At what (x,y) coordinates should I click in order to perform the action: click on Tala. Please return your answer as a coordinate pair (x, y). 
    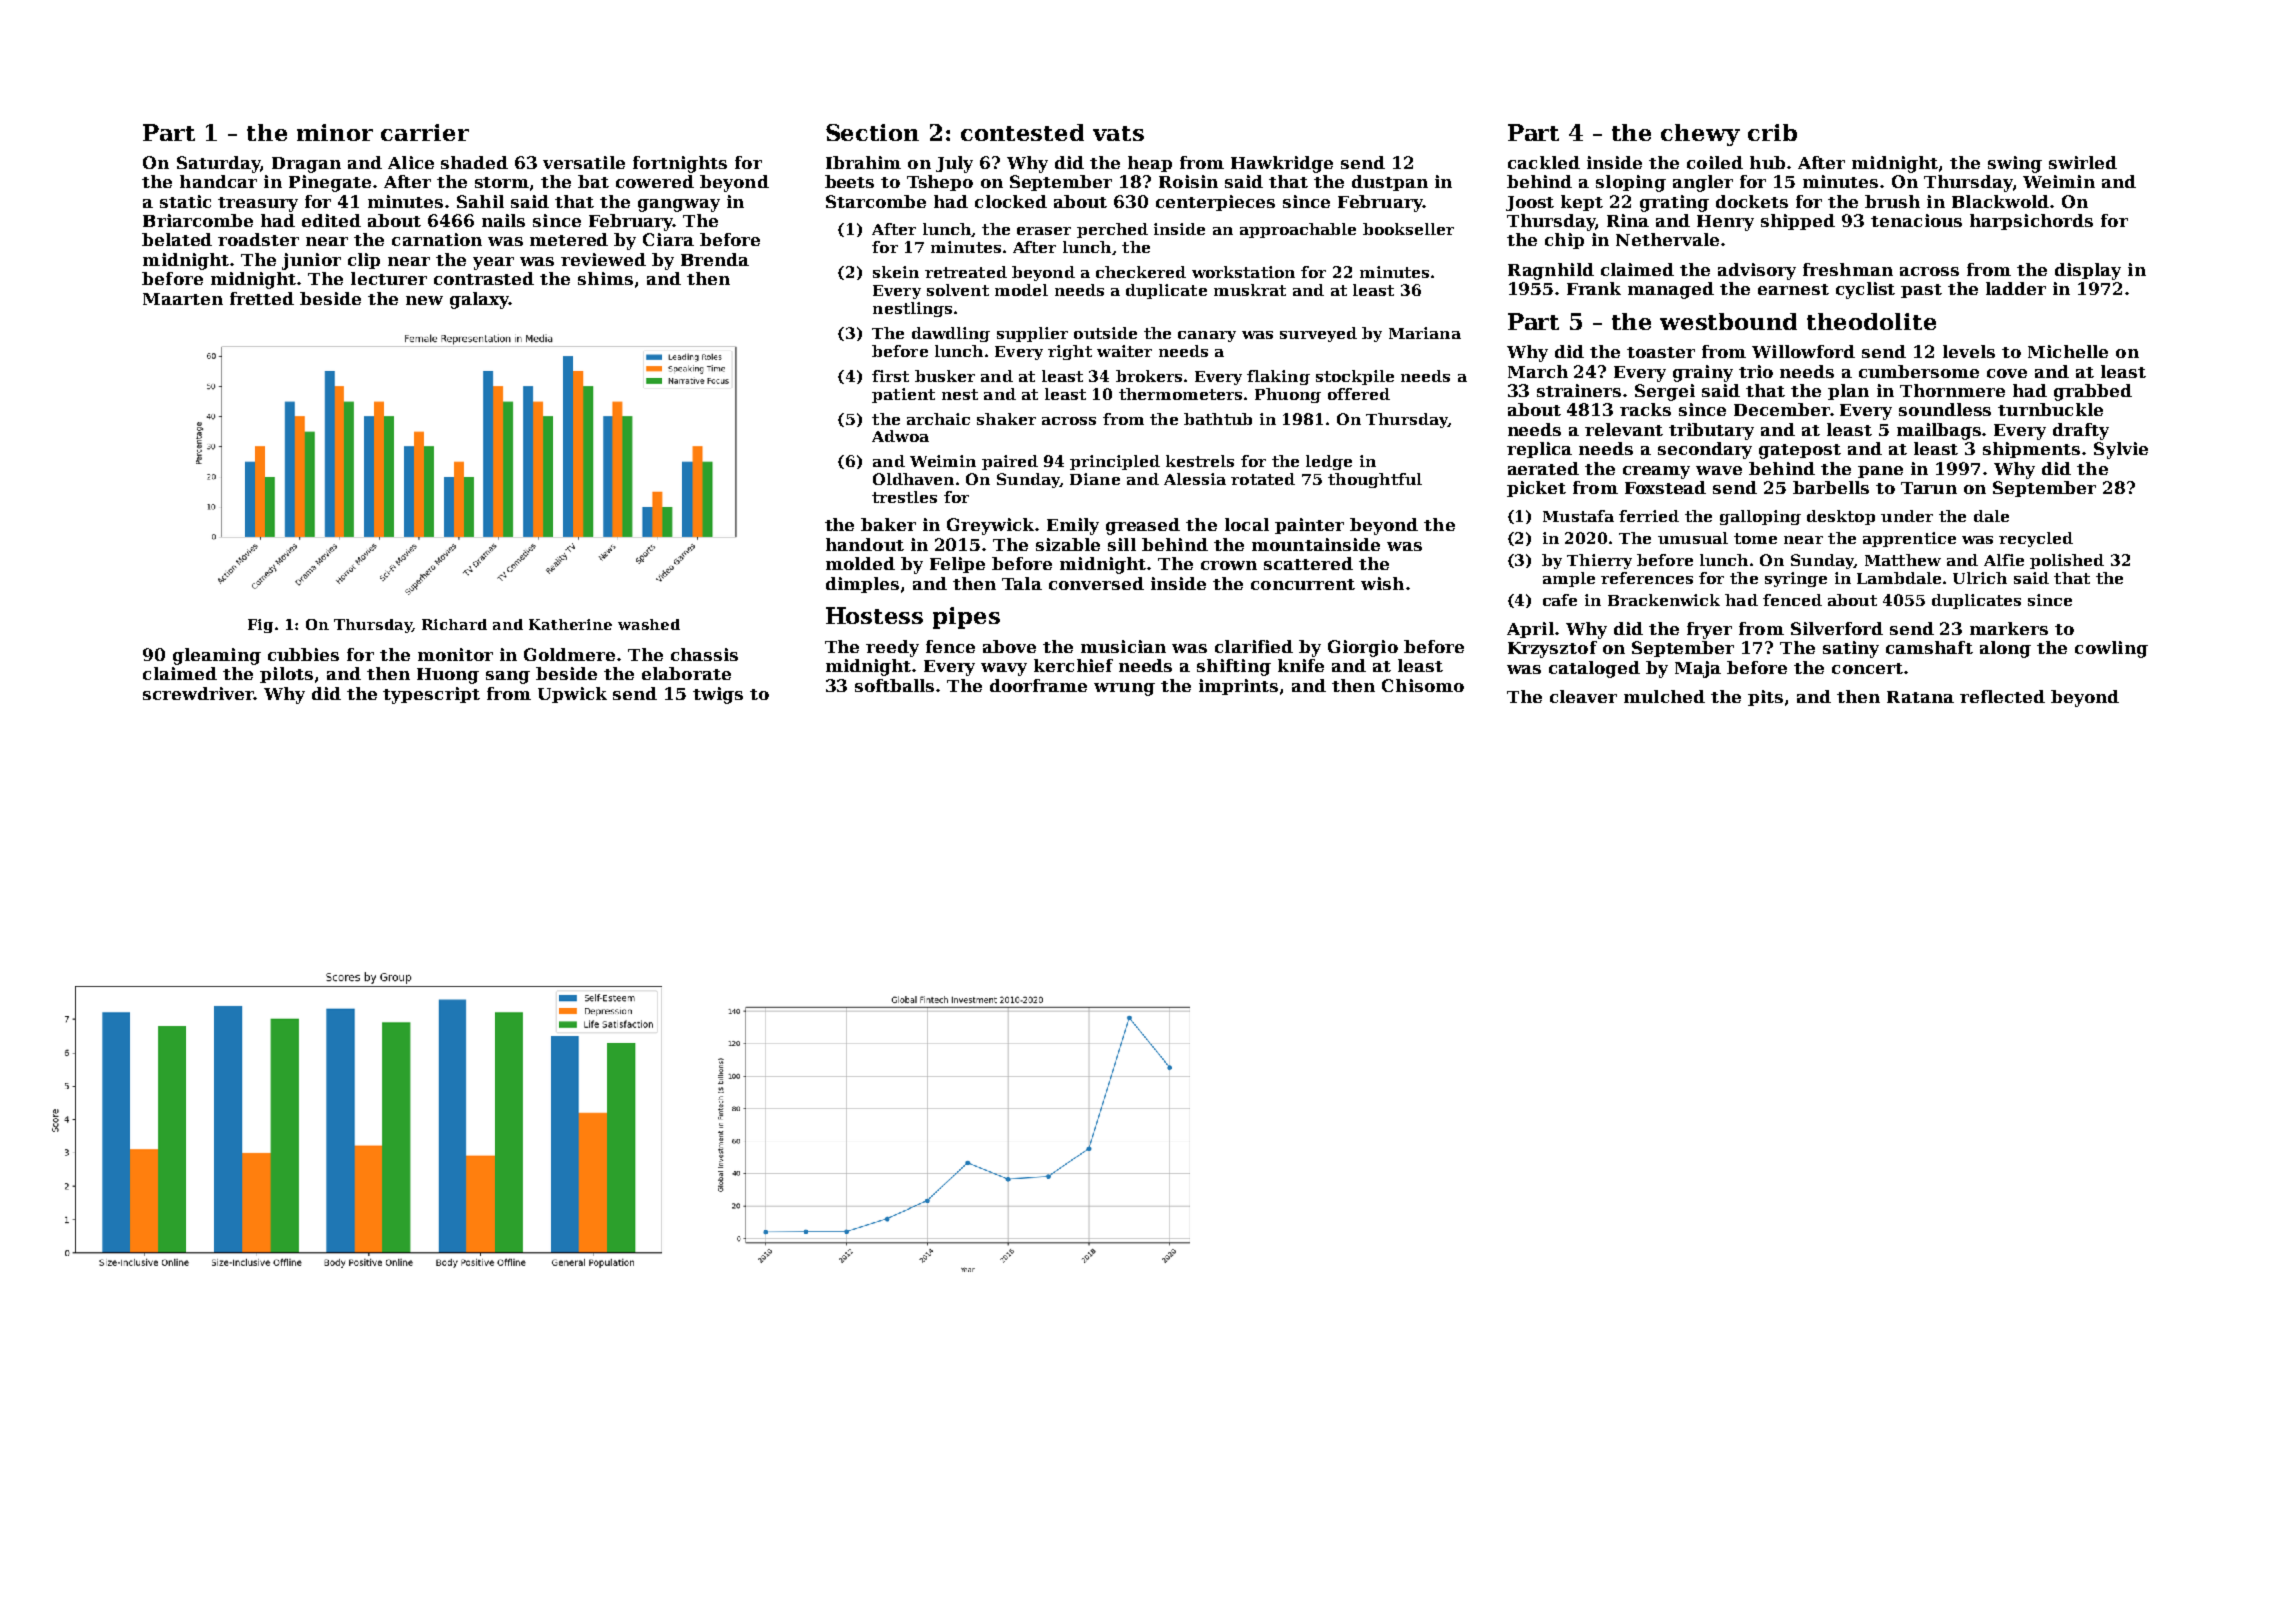
    Looking at the image, I should click on (1022, 583).
